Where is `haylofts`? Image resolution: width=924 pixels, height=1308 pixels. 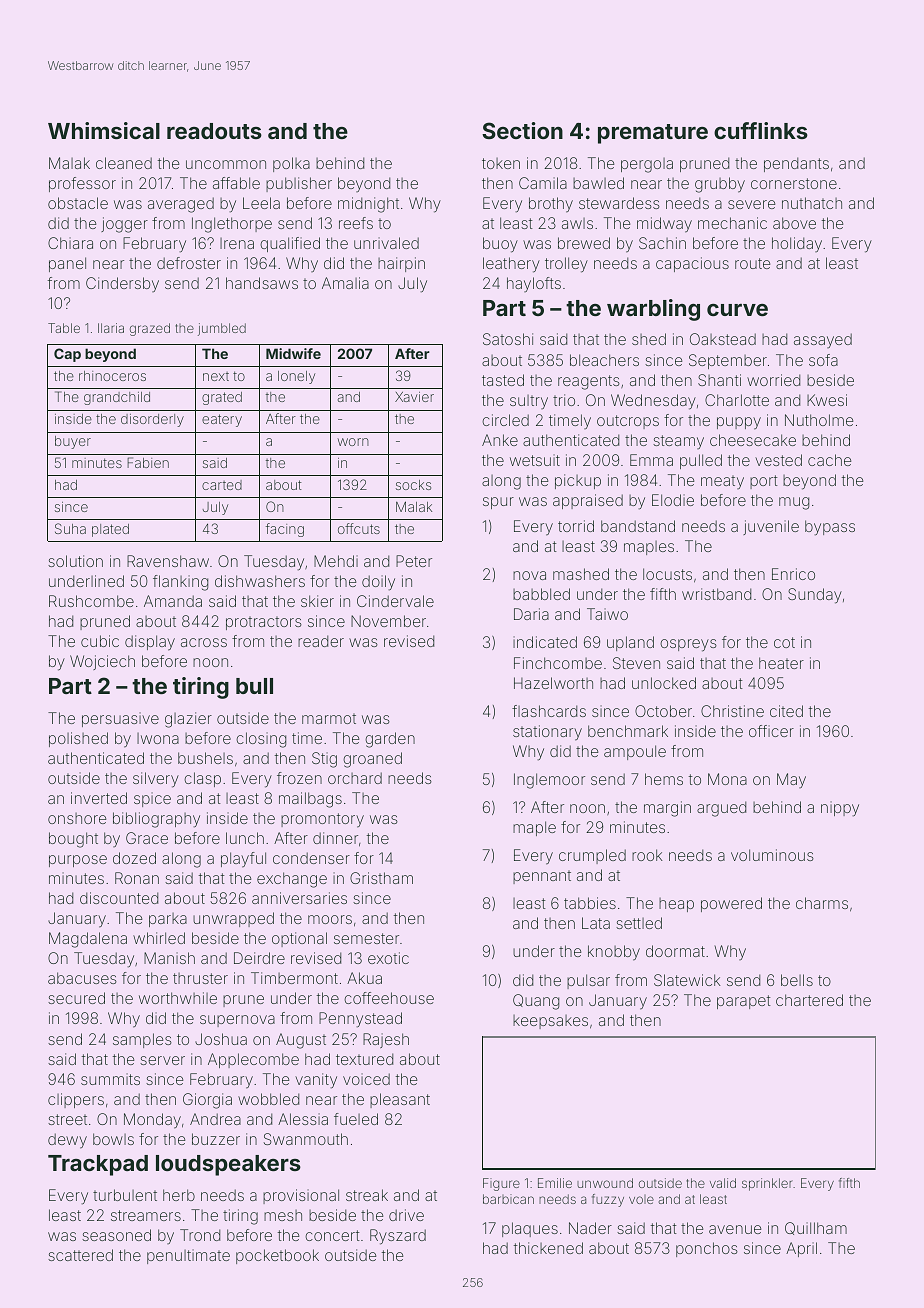 haylofts is located at coordinates (534, 284).
